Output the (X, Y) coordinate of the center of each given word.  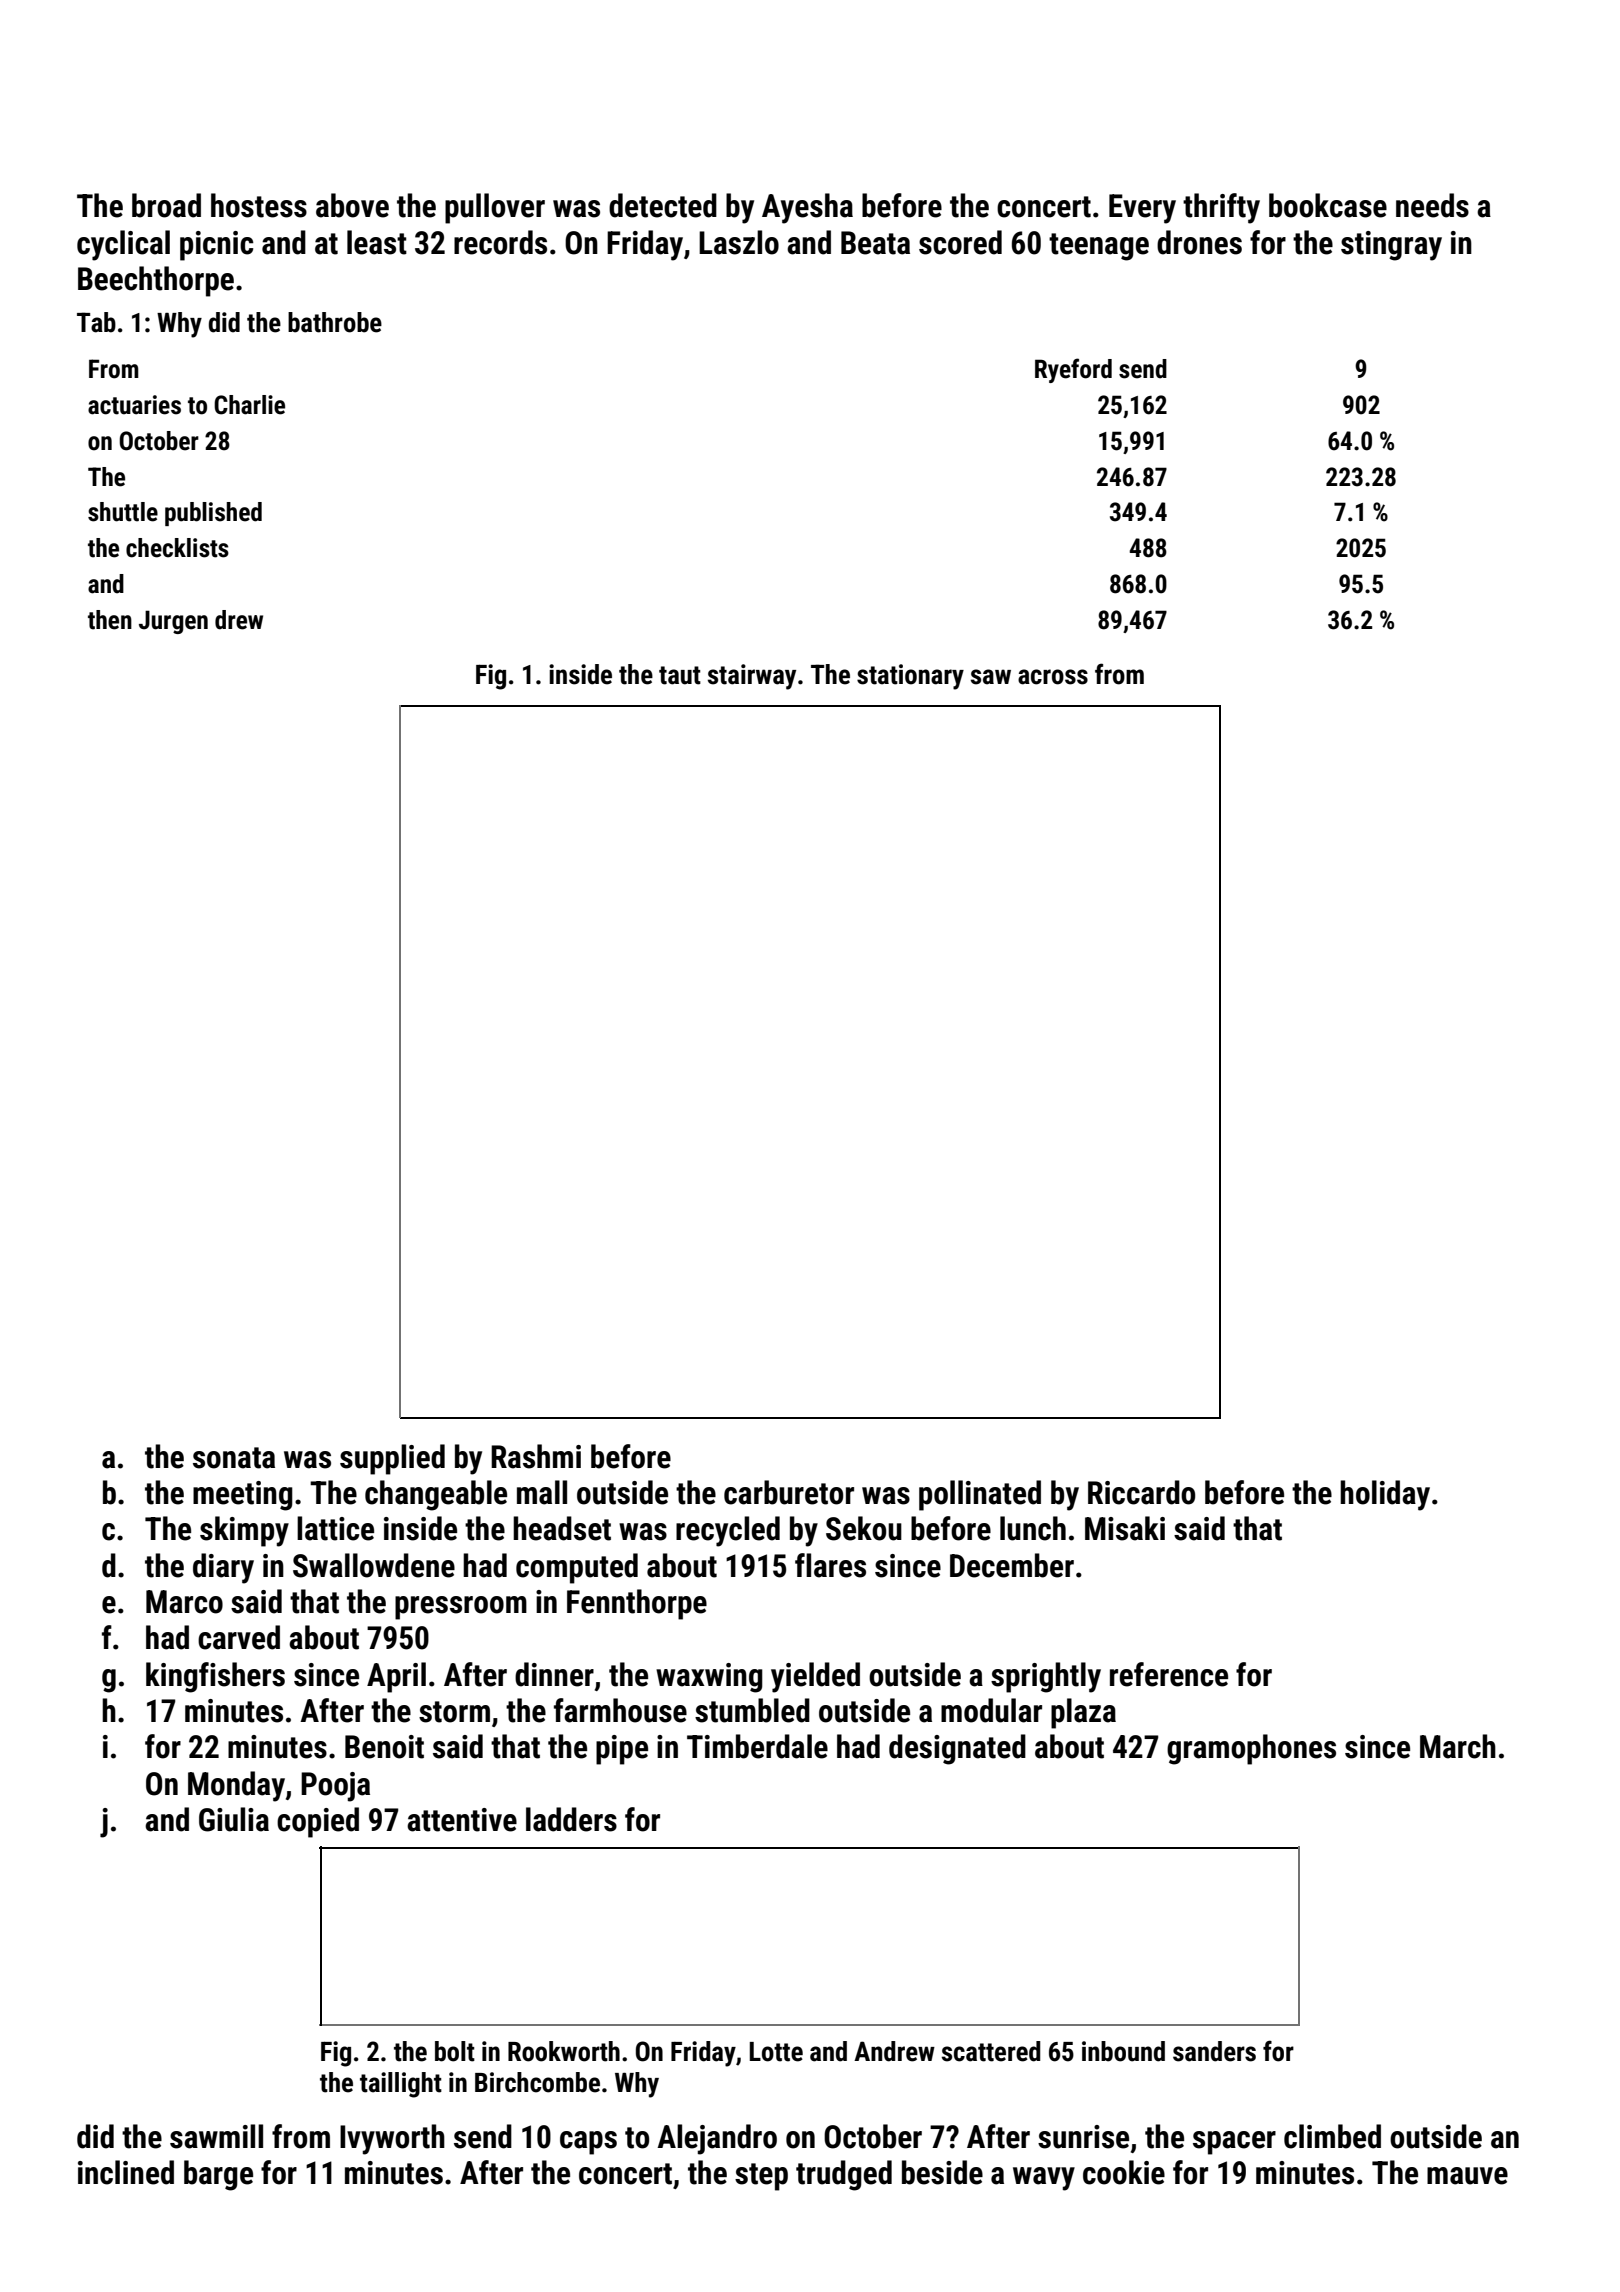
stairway (752, 677)
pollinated (980, 1495)
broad (166, 205)
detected (663, 205)
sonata (234, 1458)
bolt (455, 2051)
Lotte (776, 2052)
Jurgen (173, 622)
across (1053, 677)
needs (1432, 205)
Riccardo (1141, 1492)
